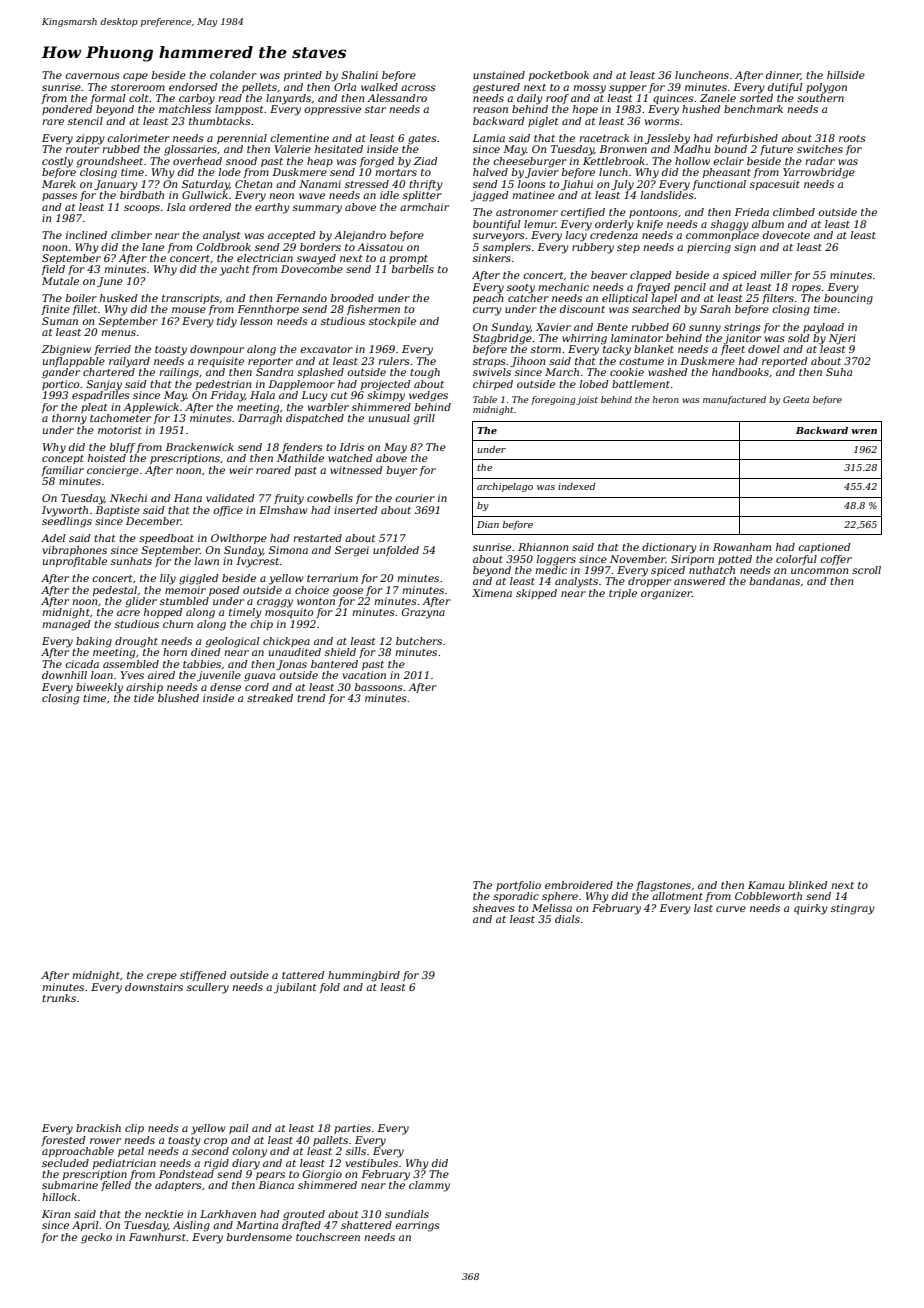 This page has height=1308, width=924. I want to click on forged, so click(377, 162).
